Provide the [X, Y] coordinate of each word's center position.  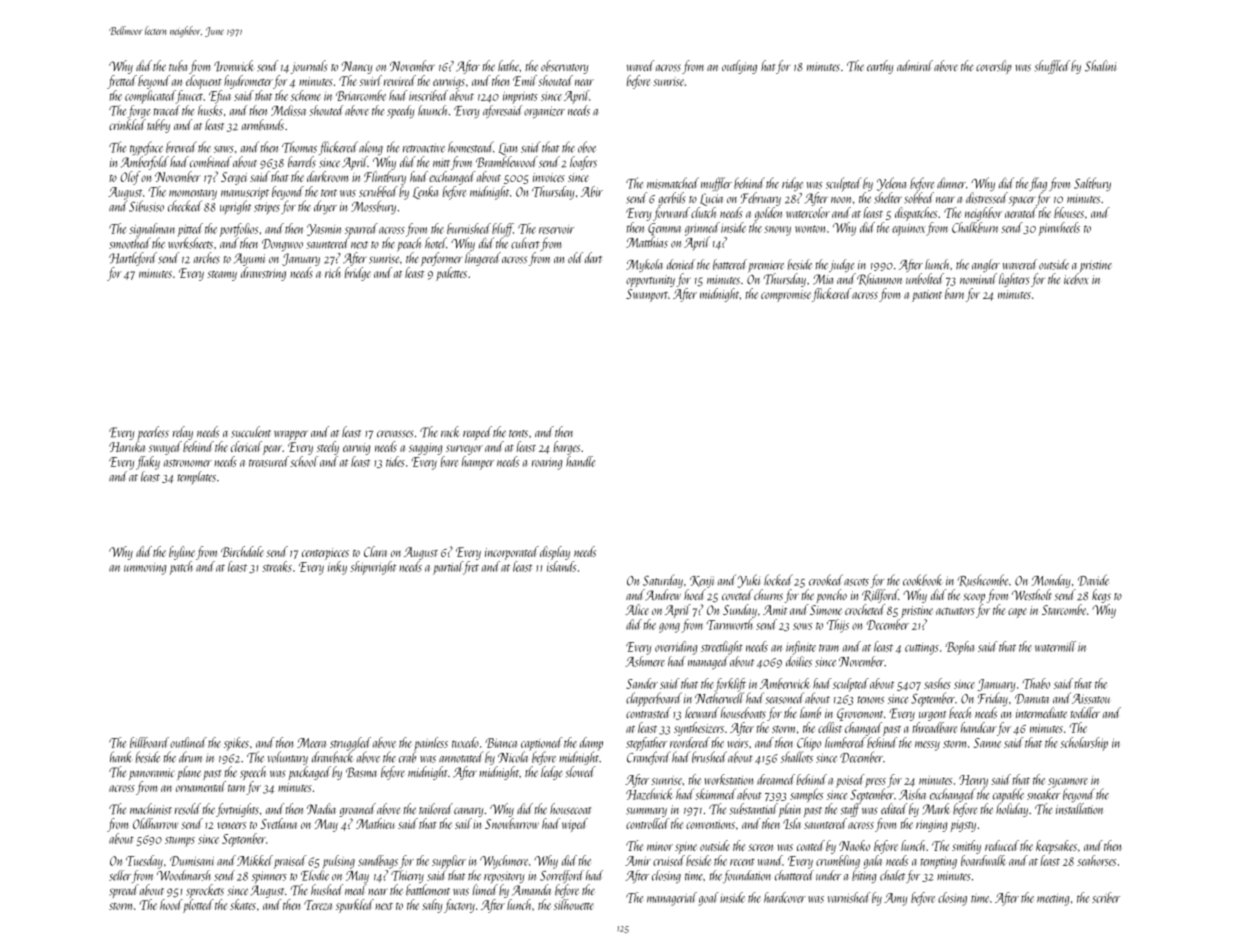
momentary [193, 194]
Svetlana [278, 823]
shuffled [1052, 67]
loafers [583, 163]
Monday [1051, 581]
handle [580, 461]
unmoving [145, 569]
